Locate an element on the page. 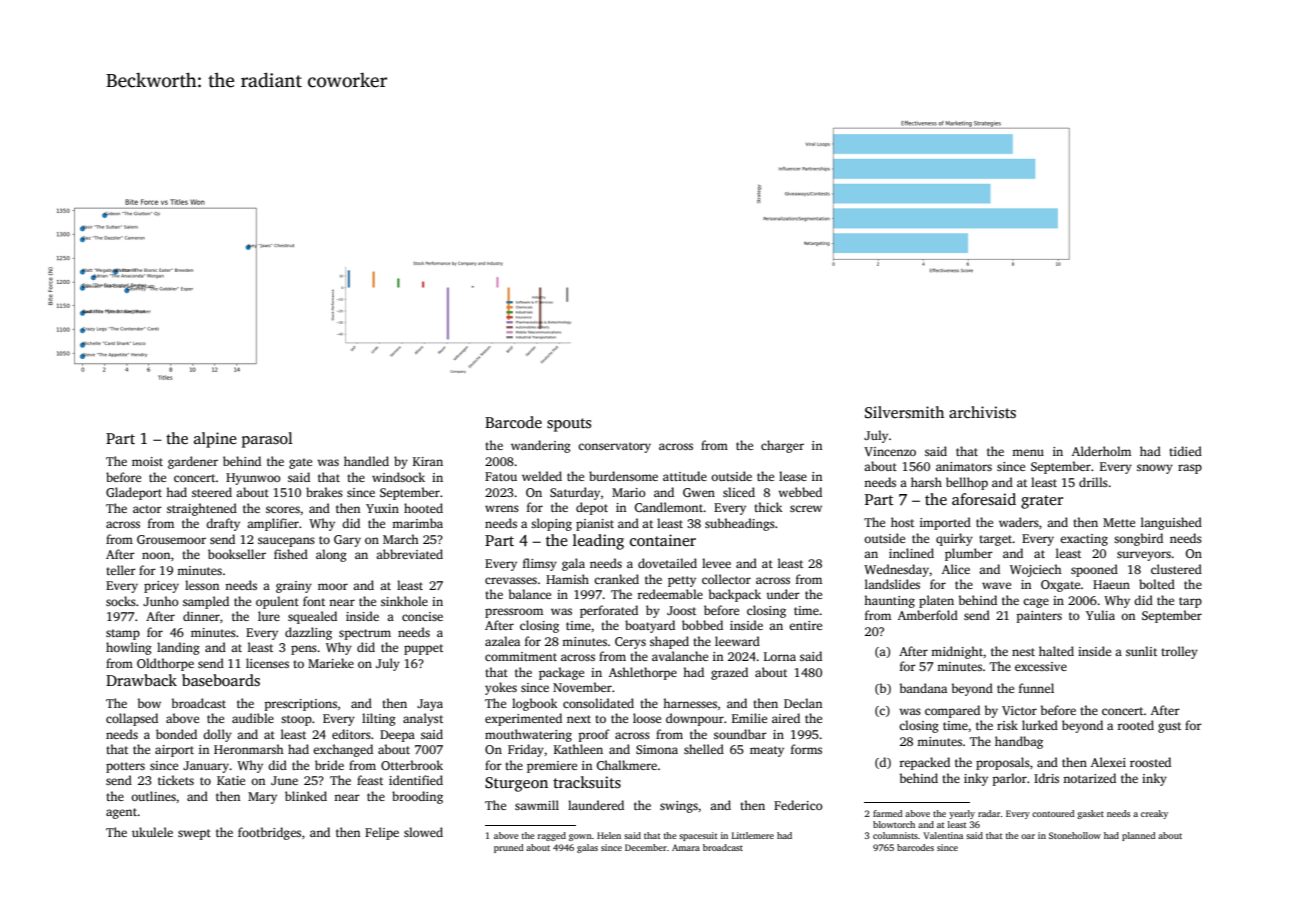 The image size is (1308, 924). funnel is located at coordinates (1036, 688).
